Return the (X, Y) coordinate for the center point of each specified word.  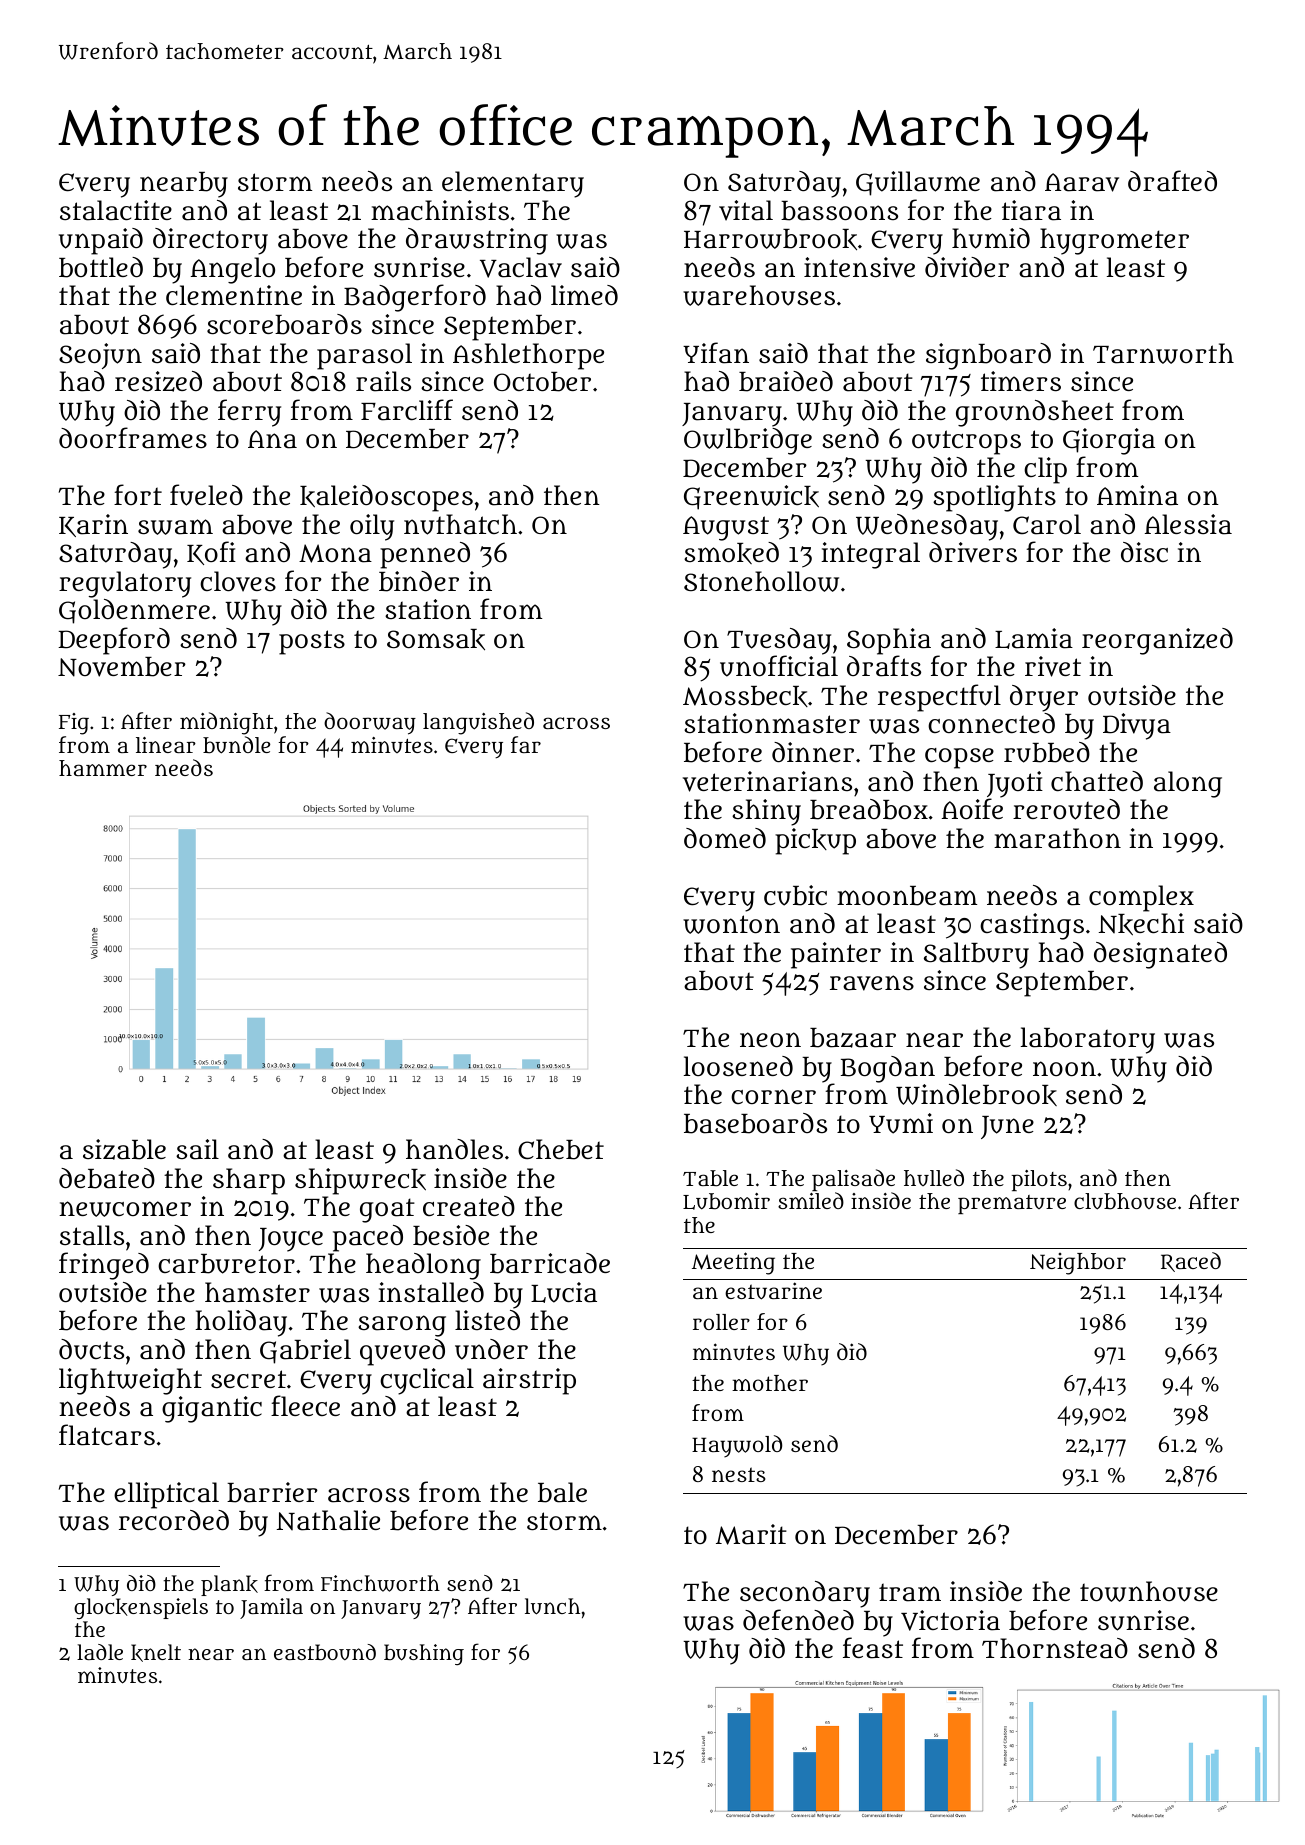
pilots (1039, 1180)
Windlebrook (976, 1095)
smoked (731, 553)
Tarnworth (1163, 353)
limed (584, 295)
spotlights (994, 498)
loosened (738, 1066)
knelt (156, 1653)
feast (873, 1648)
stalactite (116, 210)
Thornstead (1055, 1648)
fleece (305, 1405)
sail (197, 1149)
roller (721, 1322)
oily (372, 527)
